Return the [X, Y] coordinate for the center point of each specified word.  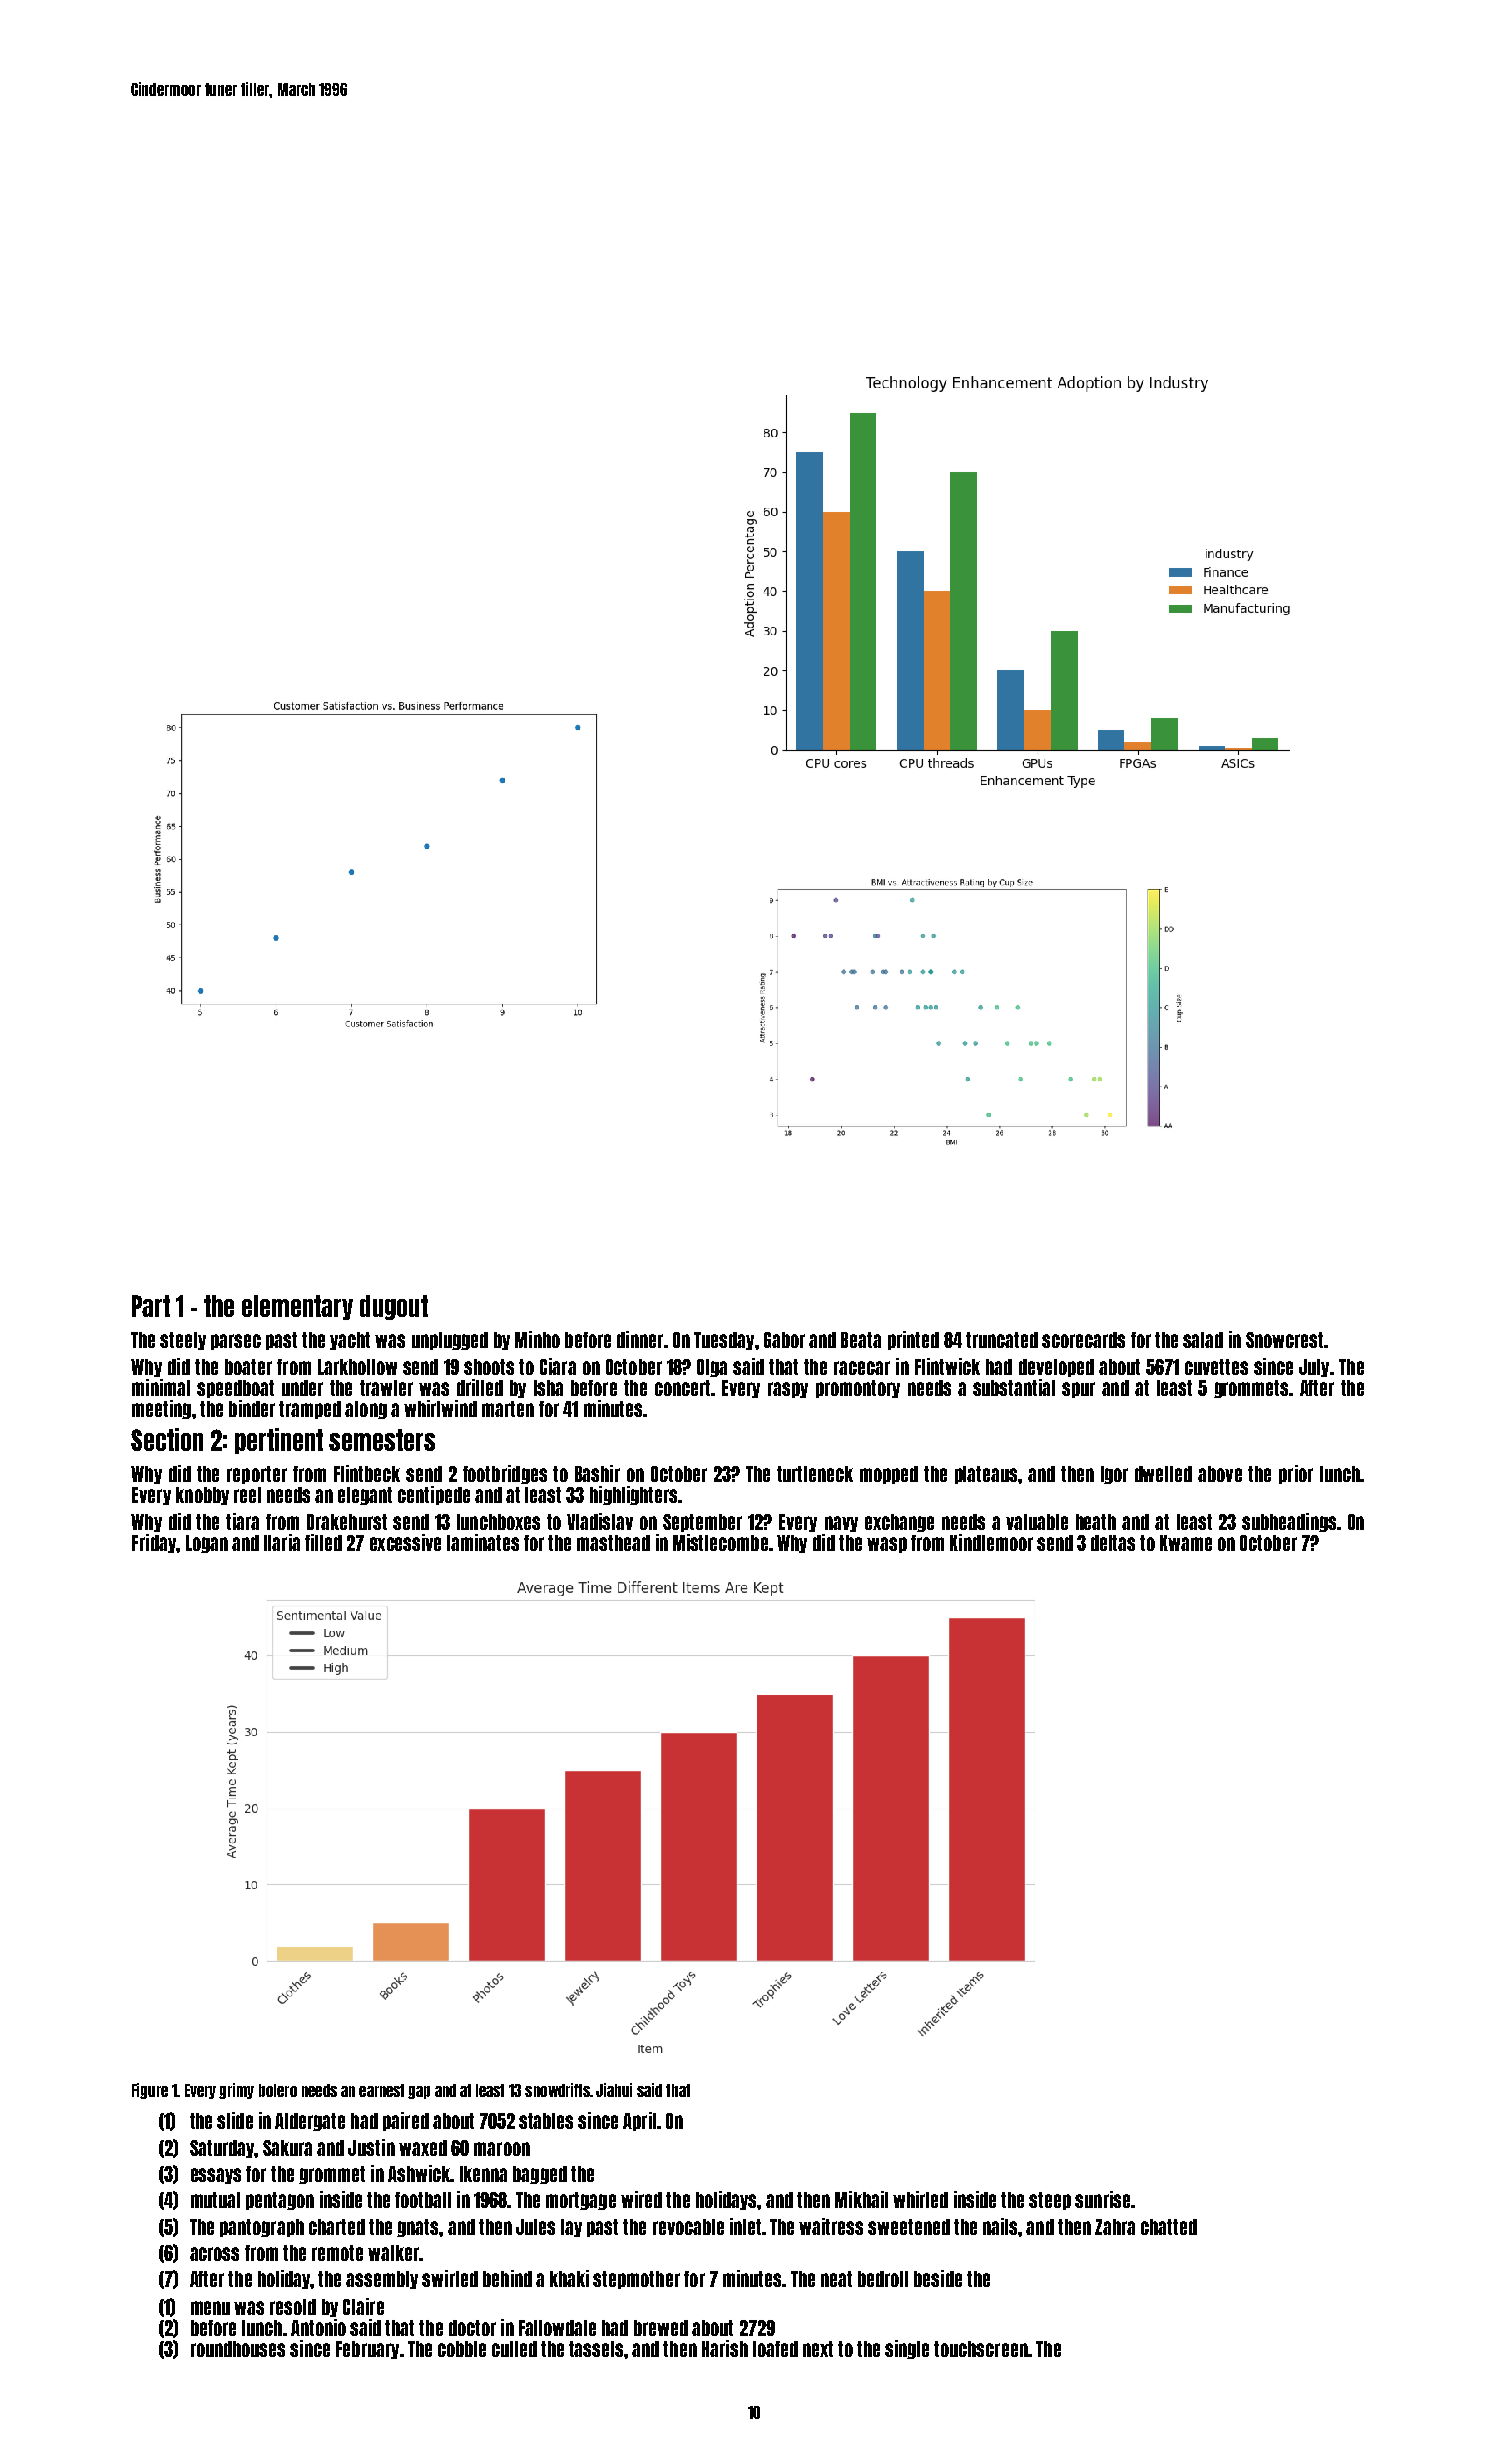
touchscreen [981, 2349]
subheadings [1289, 1522]
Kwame [1186, 1543]
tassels [596, 2349]
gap [419, 2092]
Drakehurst [347, 1522]
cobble [462, 2349]
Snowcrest [1284, 1340]
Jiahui [614, 2090]
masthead [613, 1543]
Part [151, 1306]
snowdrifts [557, 2090]
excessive [405, 1542]
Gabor [784, 1340]
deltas [1113, 1543]
